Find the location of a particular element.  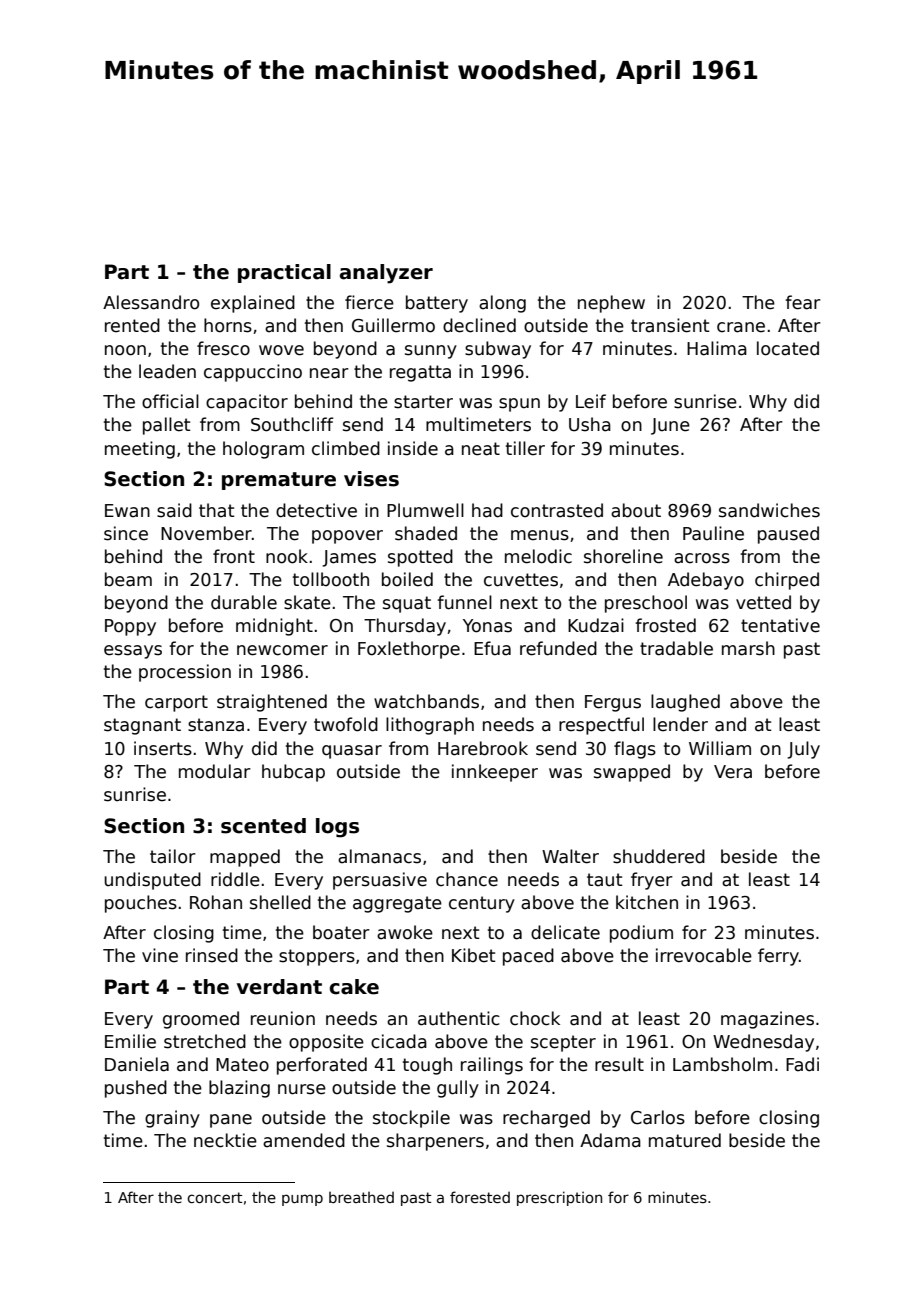

straightened is located at coordinates (272, 703).
